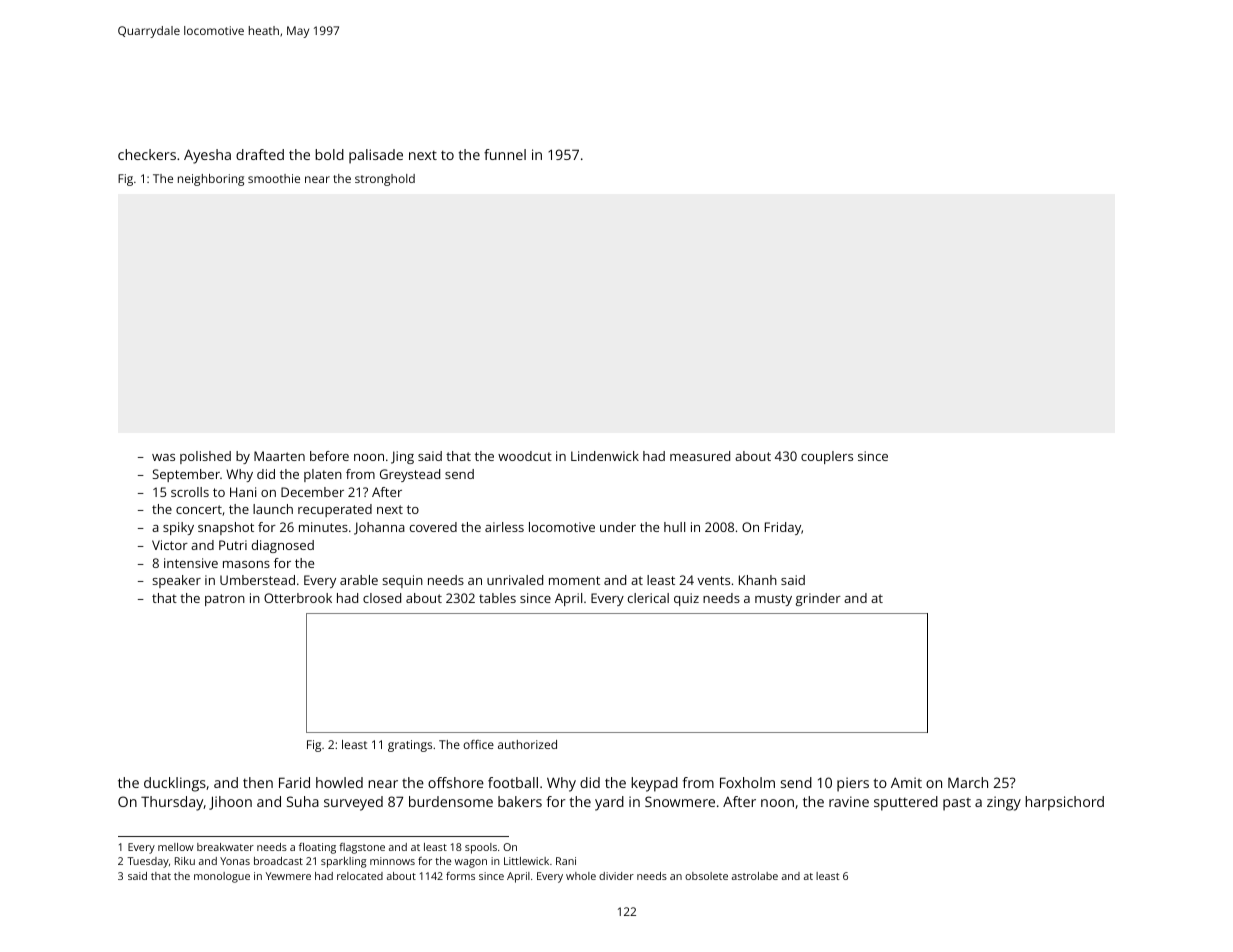  Describe the element at coordinates (382, 598) in the screenshot. I see `closed` at that location.
